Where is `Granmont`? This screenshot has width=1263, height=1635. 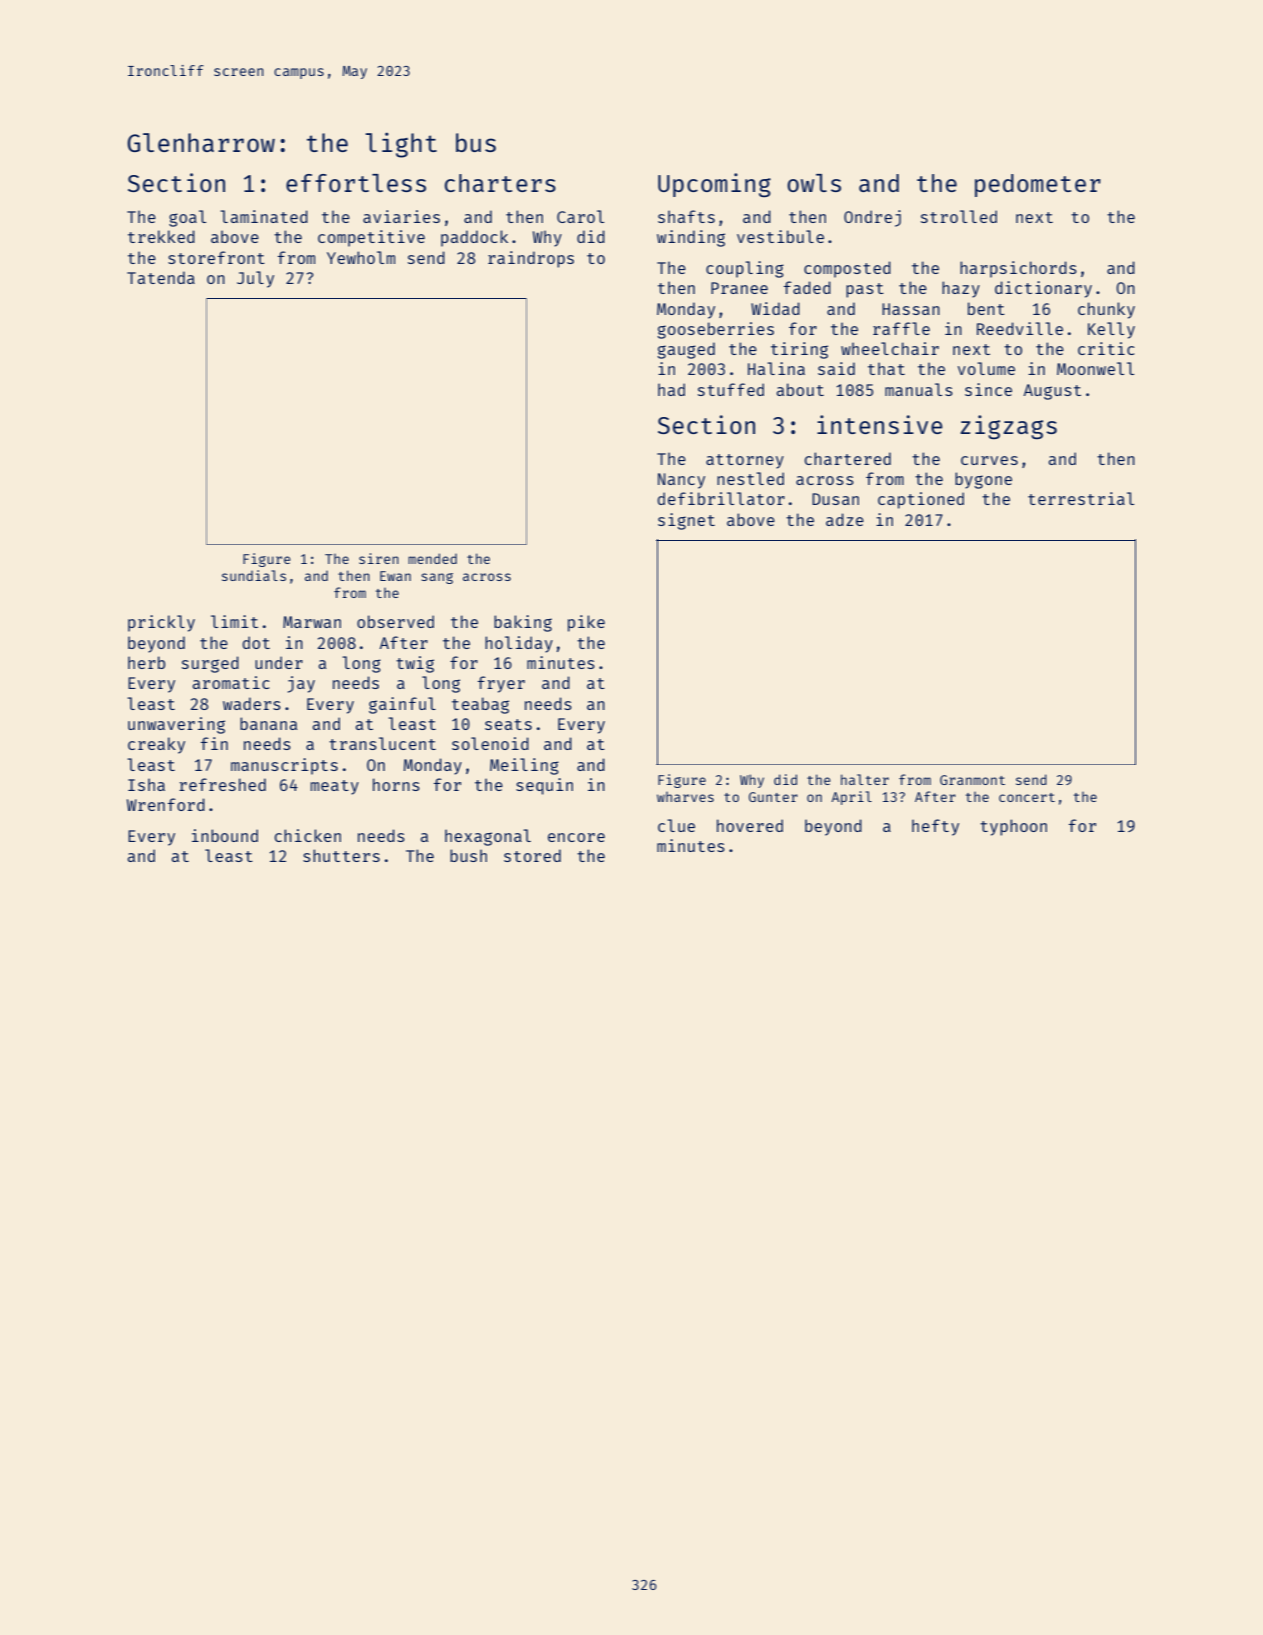 Granmont is located at coordinates (972, 780).
